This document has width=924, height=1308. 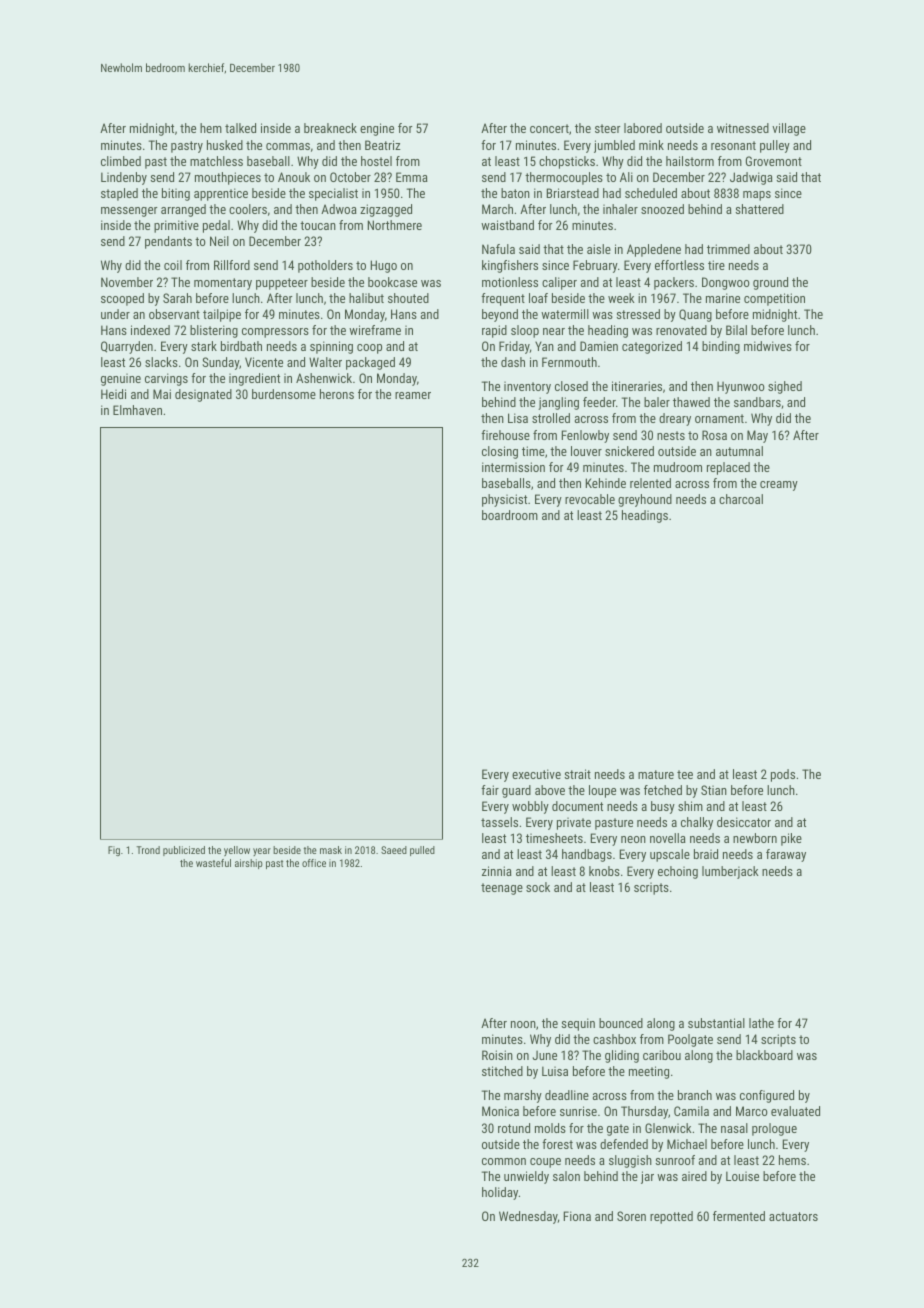 What do you see at coordinates (219, 241) in the document?
I see `Neil` at bounding box center [219, 241].
